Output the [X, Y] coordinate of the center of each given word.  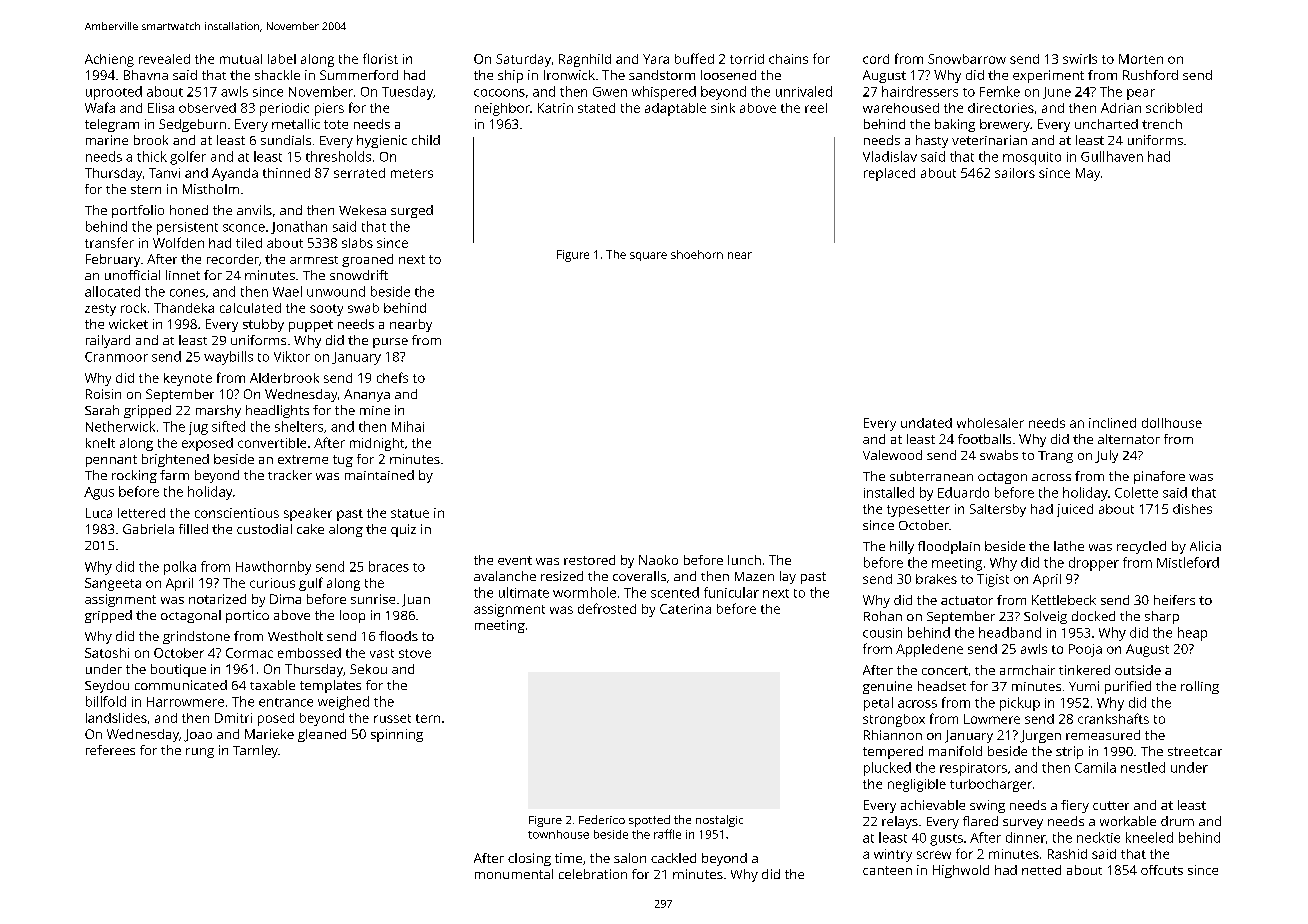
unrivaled [804, 91]
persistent [187, 228]
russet [392, 718]
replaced [889, 174]
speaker [308, 514]
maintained [379, 475]
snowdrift [359, 275]
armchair [1027, 670]
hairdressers [920, 91]
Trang [1055, 457]
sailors [1015, 173]
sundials [286, 140]
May [1088, 174]
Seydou [107, 686]
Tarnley [255, 751]
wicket [128, 324]
